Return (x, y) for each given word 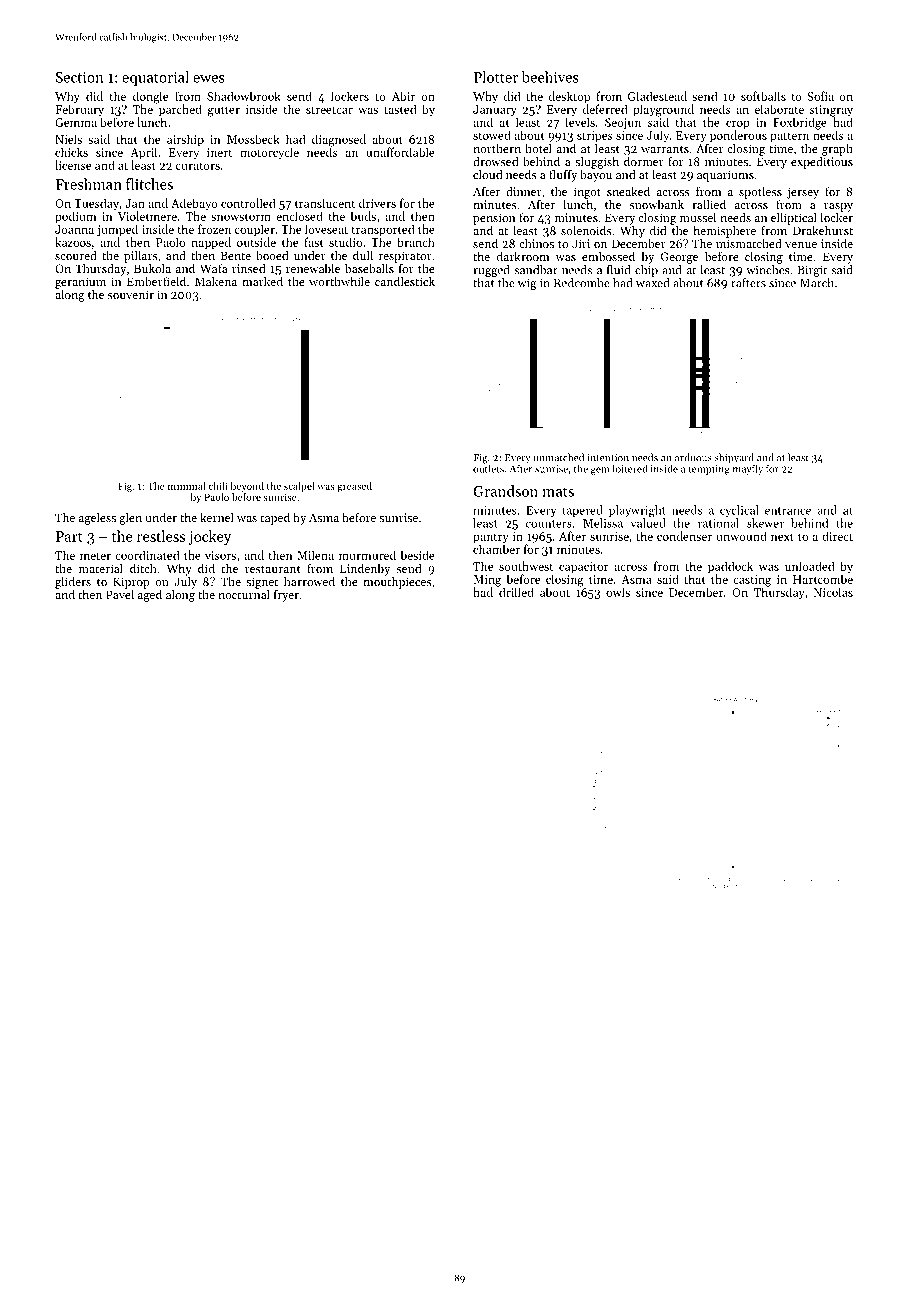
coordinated (147, 555)
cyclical (739, 511)
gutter (224, 111)
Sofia (820, 96)
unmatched (558, 457)
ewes (209, 79)
